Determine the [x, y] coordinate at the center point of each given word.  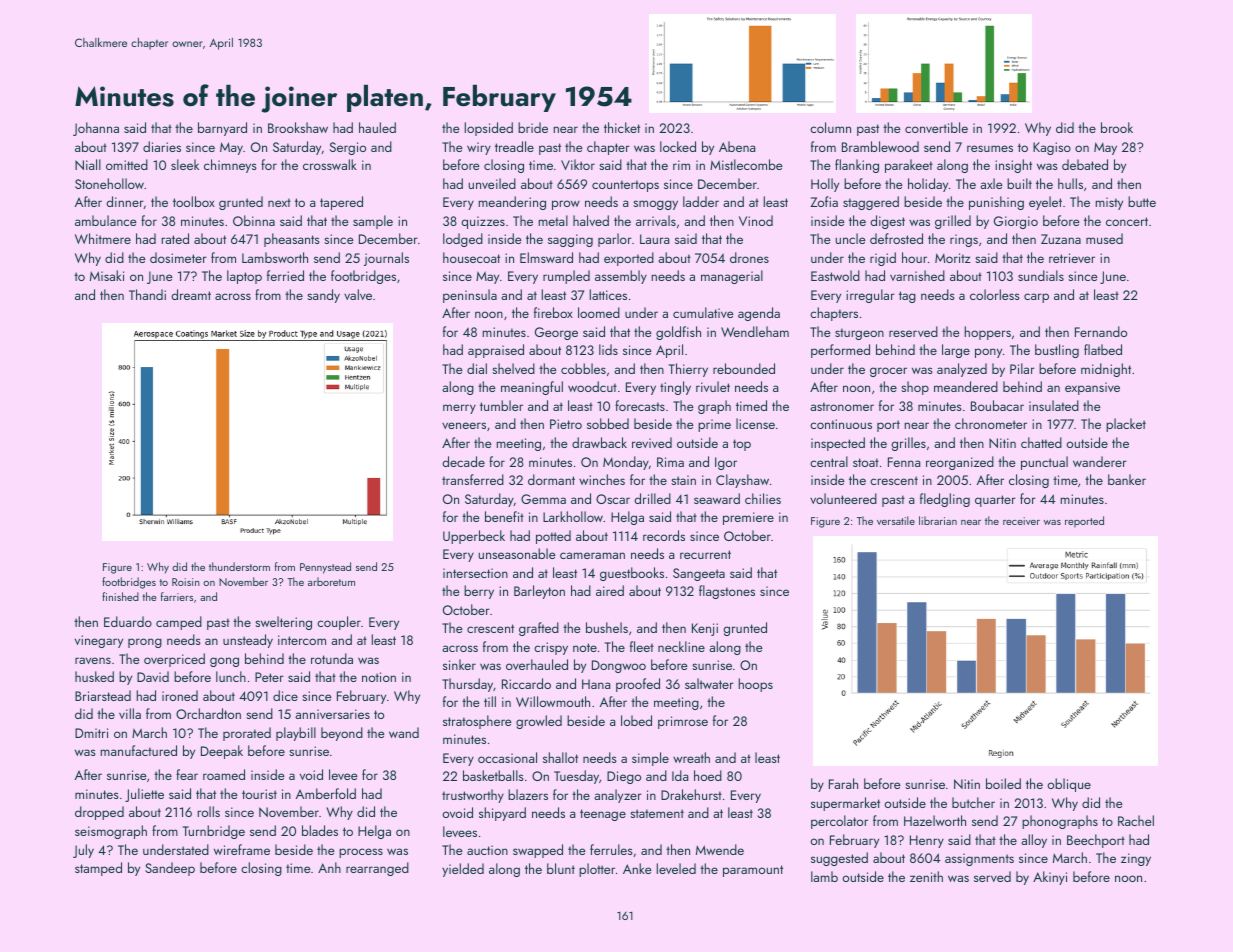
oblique [1069, 785]
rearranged [377, 869]
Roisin [186, 582]
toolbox [194, 201]
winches [602, 479]
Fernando [1101, 331]
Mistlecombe [746, 164]
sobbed [608, 423]
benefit [504, 516]
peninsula [470, 296]
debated [1085, 164]
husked [94, 676]
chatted [1041, 442]
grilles [909, 444]
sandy [323, 296]
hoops [756, 685]
